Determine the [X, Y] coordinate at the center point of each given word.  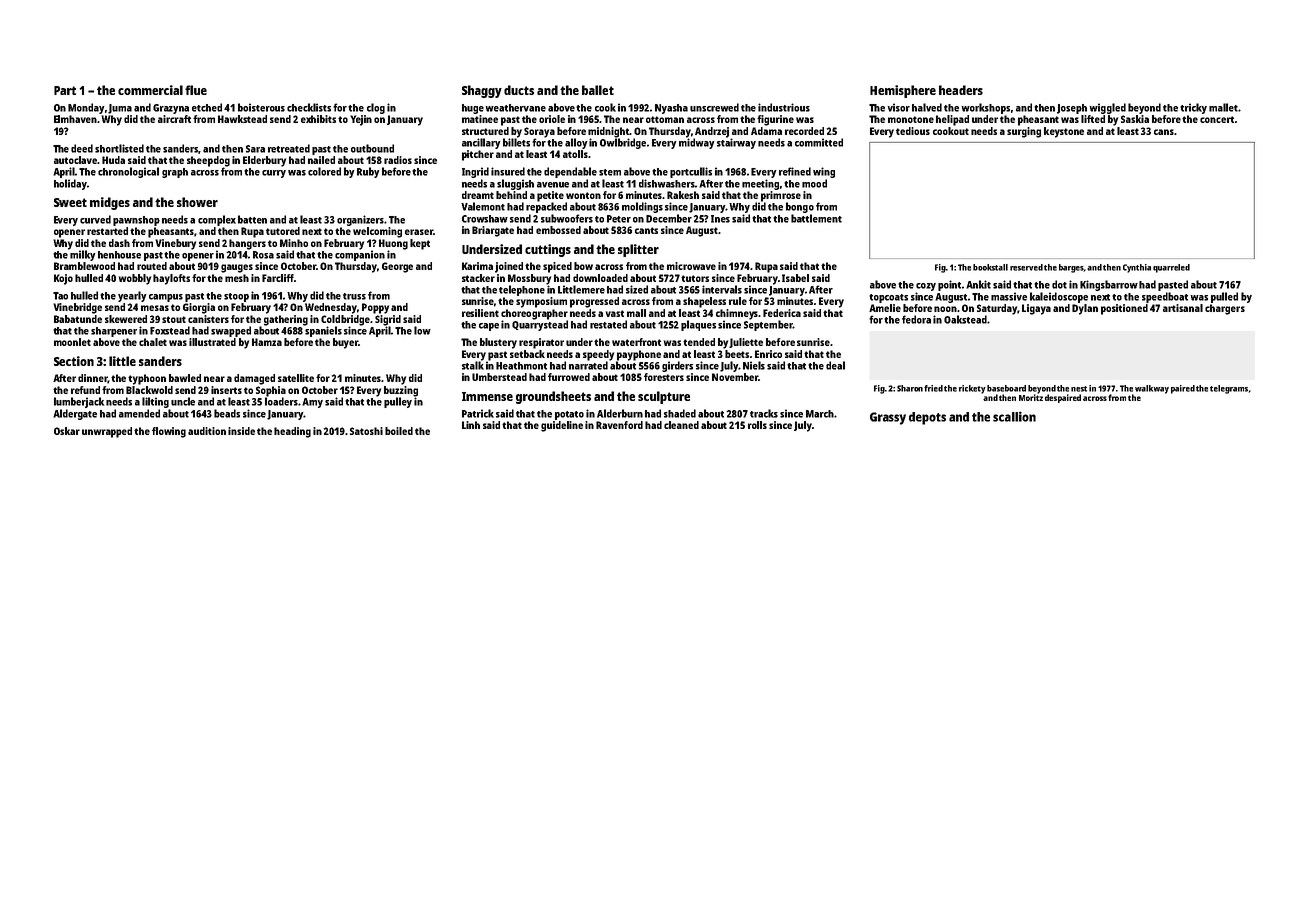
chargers [1225, 309]
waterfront [636, 342]
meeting [760, 184]
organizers [361, 220]
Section [74, 361]
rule [738, 301]
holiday [70, 184]
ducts [519, 90]
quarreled [1171, 268]
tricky [1193, 108]
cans [1164, 132]
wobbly [135, 279]
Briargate [493, 231]
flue [196, 90]
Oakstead [965, 319]
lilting [155, 402]
